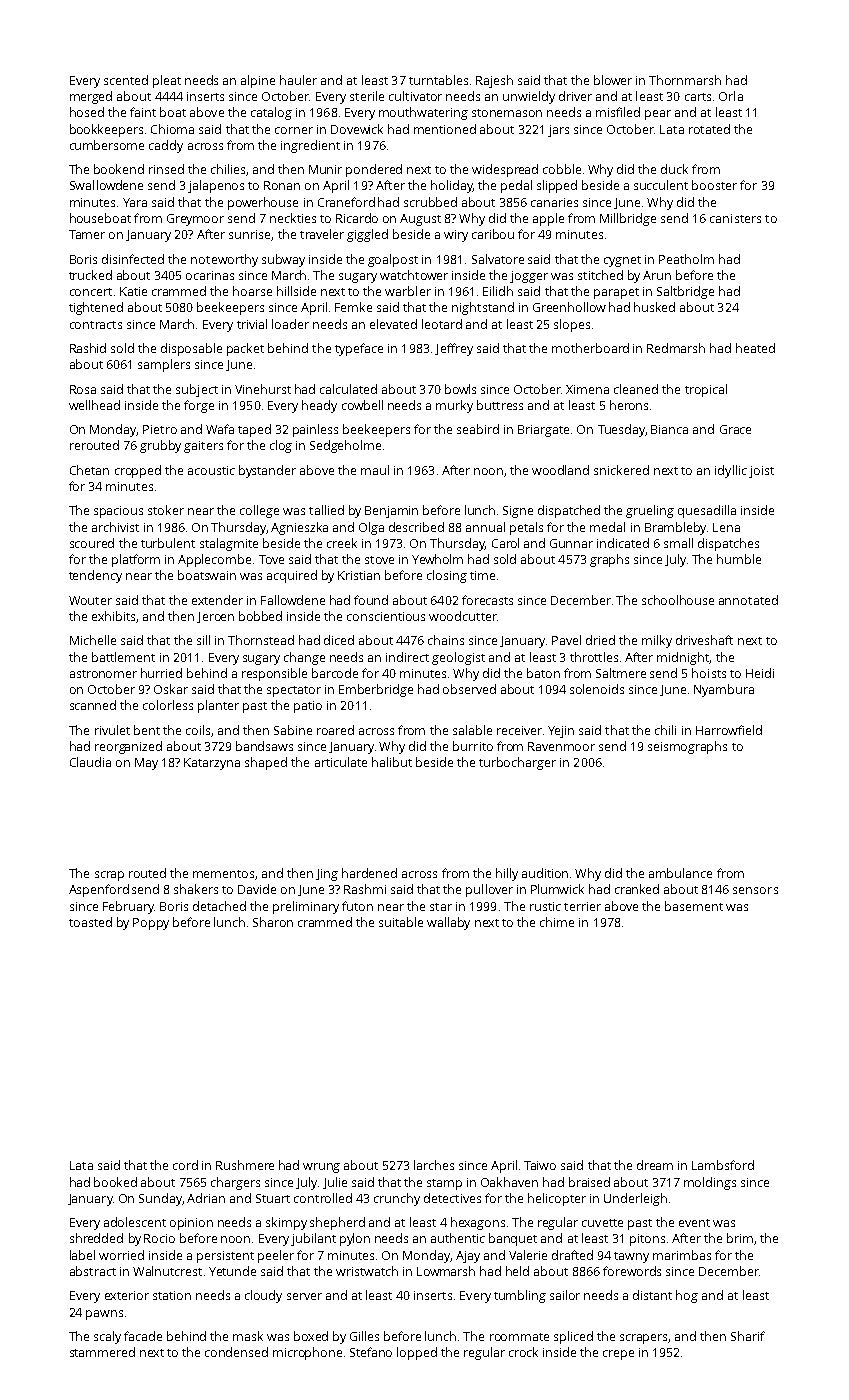  What do you see at coordinates (115, 1182) in the page?
I see `booked` at bounding box center [115, 1182].
